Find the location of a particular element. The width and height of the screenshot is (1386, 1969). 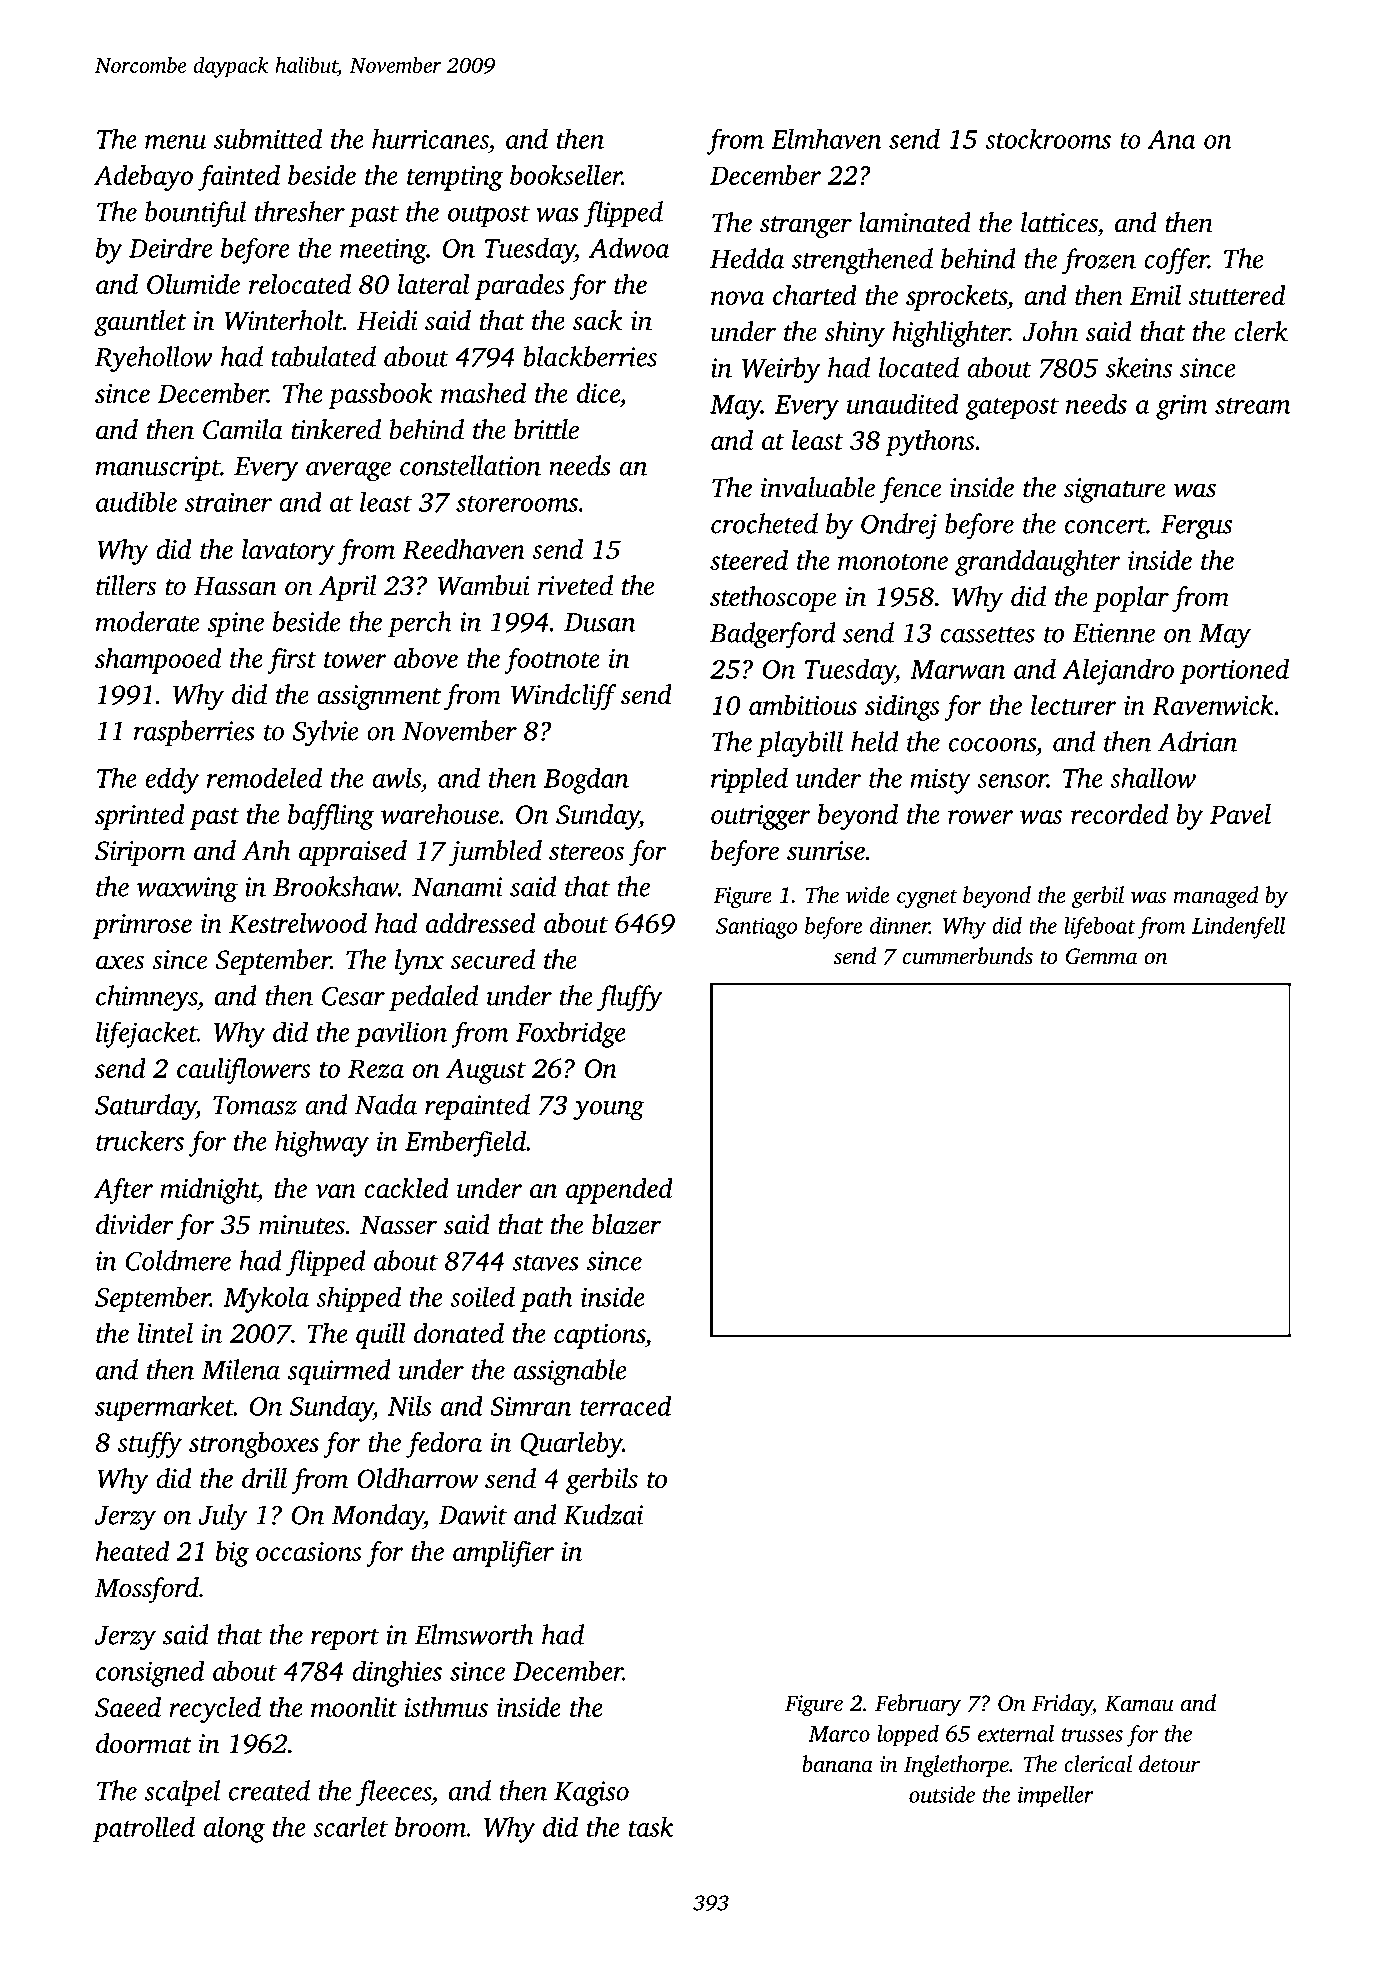

lattices is located at coordinates (1059, 222).
